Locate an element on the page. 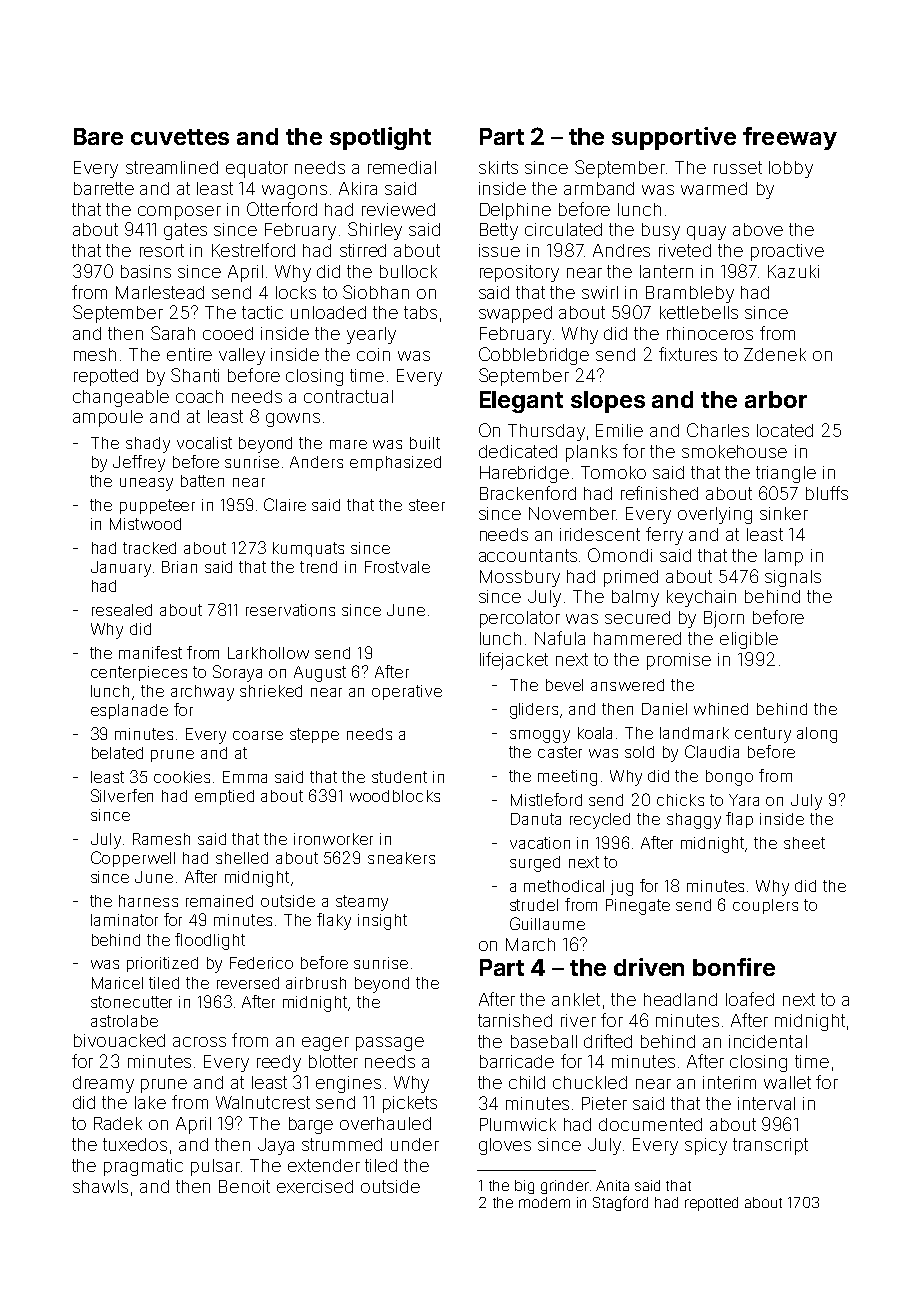 This document has width=924, height=1314. Emma is located at coordinates (245, 777).
